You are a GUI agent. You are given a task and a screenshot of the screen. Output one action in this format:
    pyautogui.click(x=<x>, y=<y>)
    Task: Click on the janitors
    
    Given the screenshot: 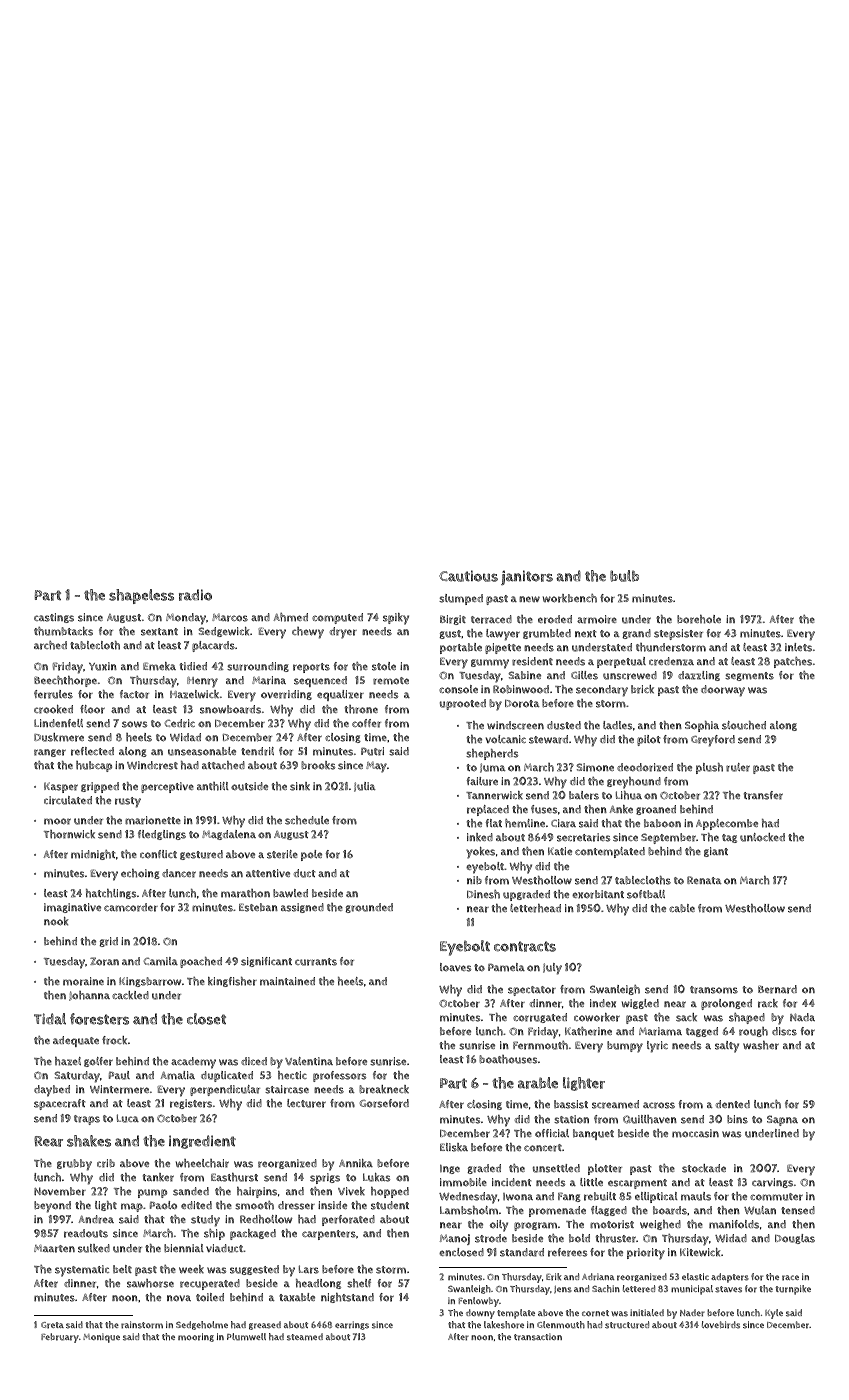 What is the action you would take?
    pyautogui.click(x=527, y=577)
